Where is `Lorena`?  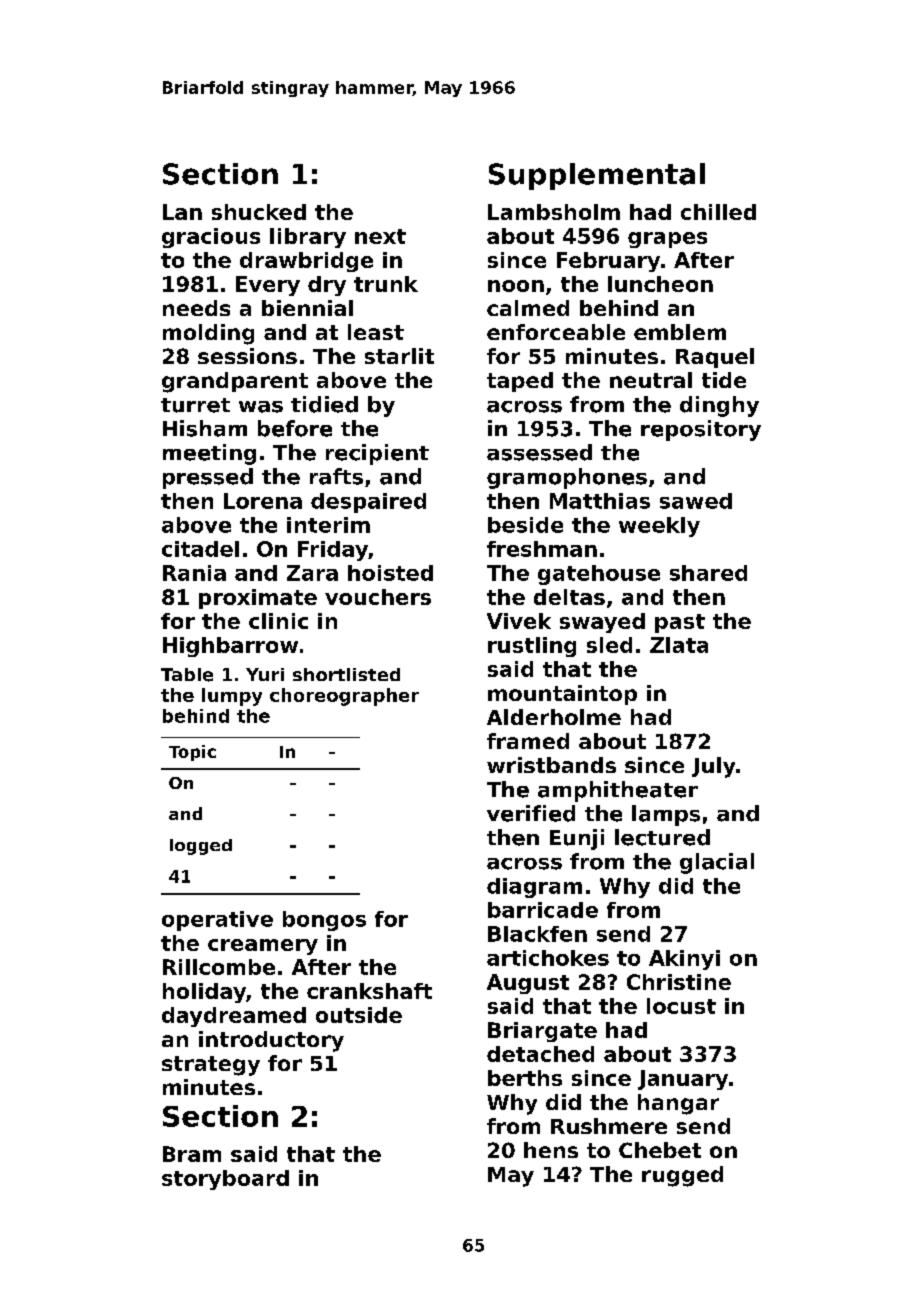 Lorena is located at coordinates (263, 501).
